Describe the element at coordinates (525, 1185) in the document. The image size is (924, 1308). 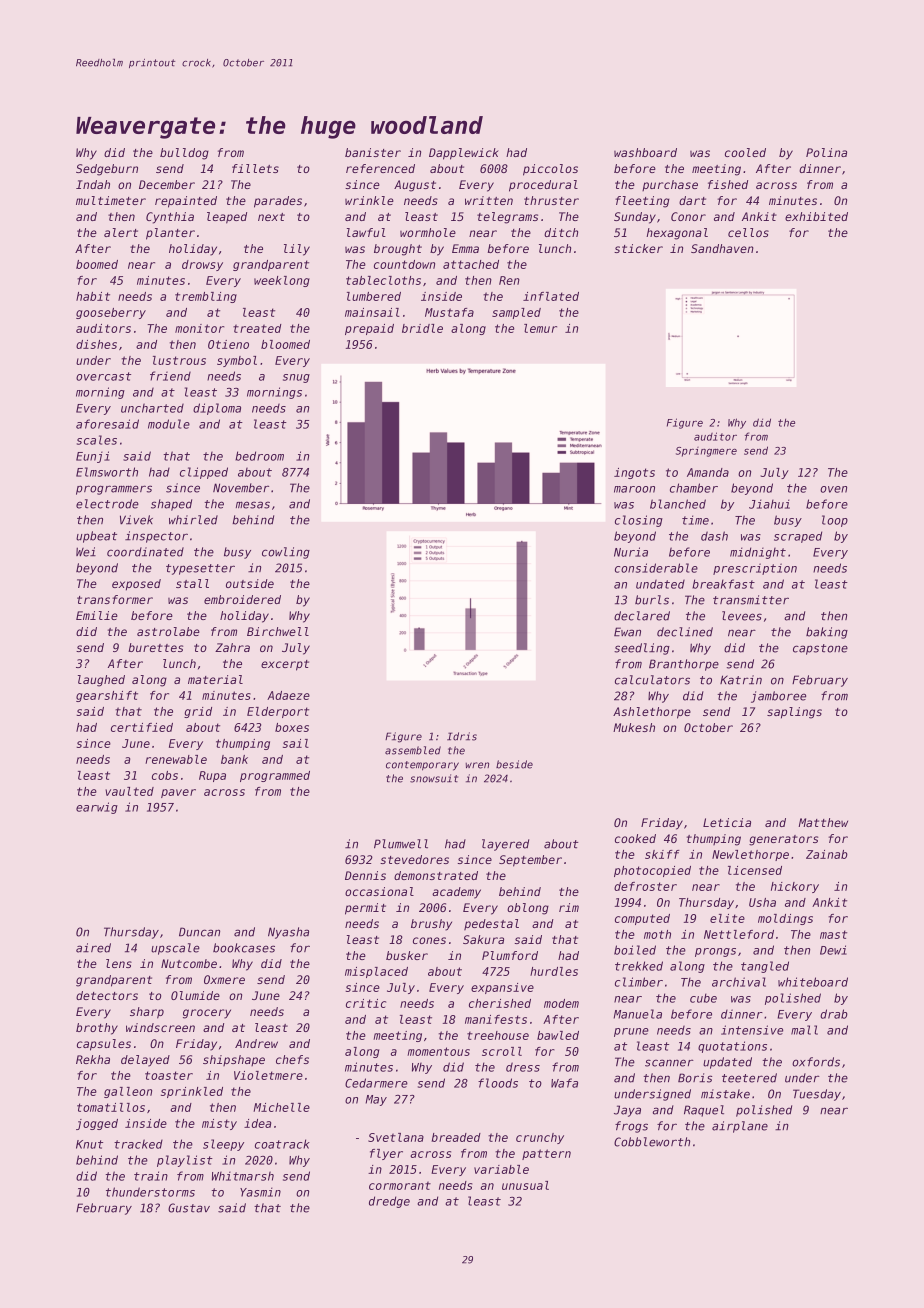
I see `unusual` at that location.
